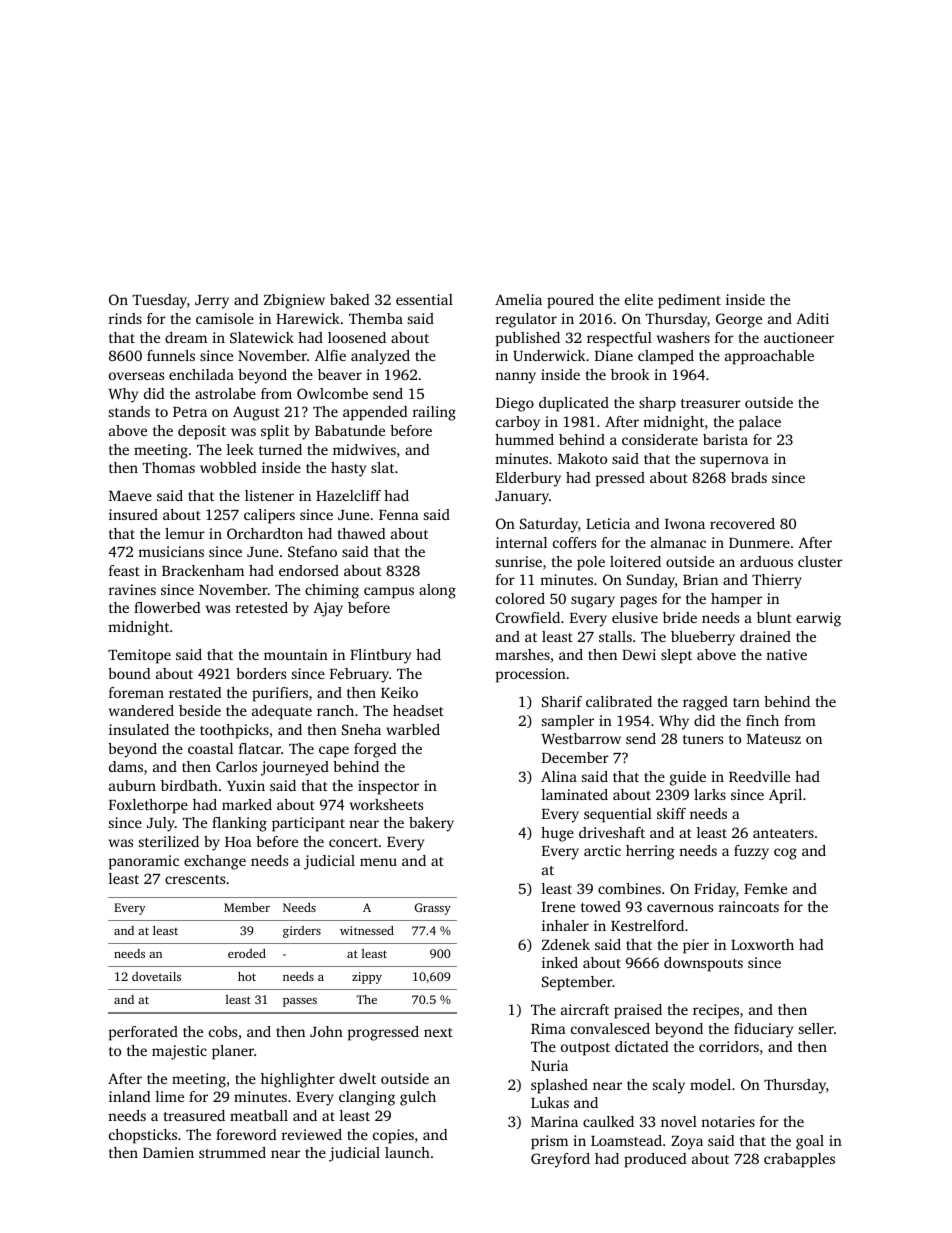  Describe the element at coordinates (225, 318) in the page. I see `camisole` at that location.
